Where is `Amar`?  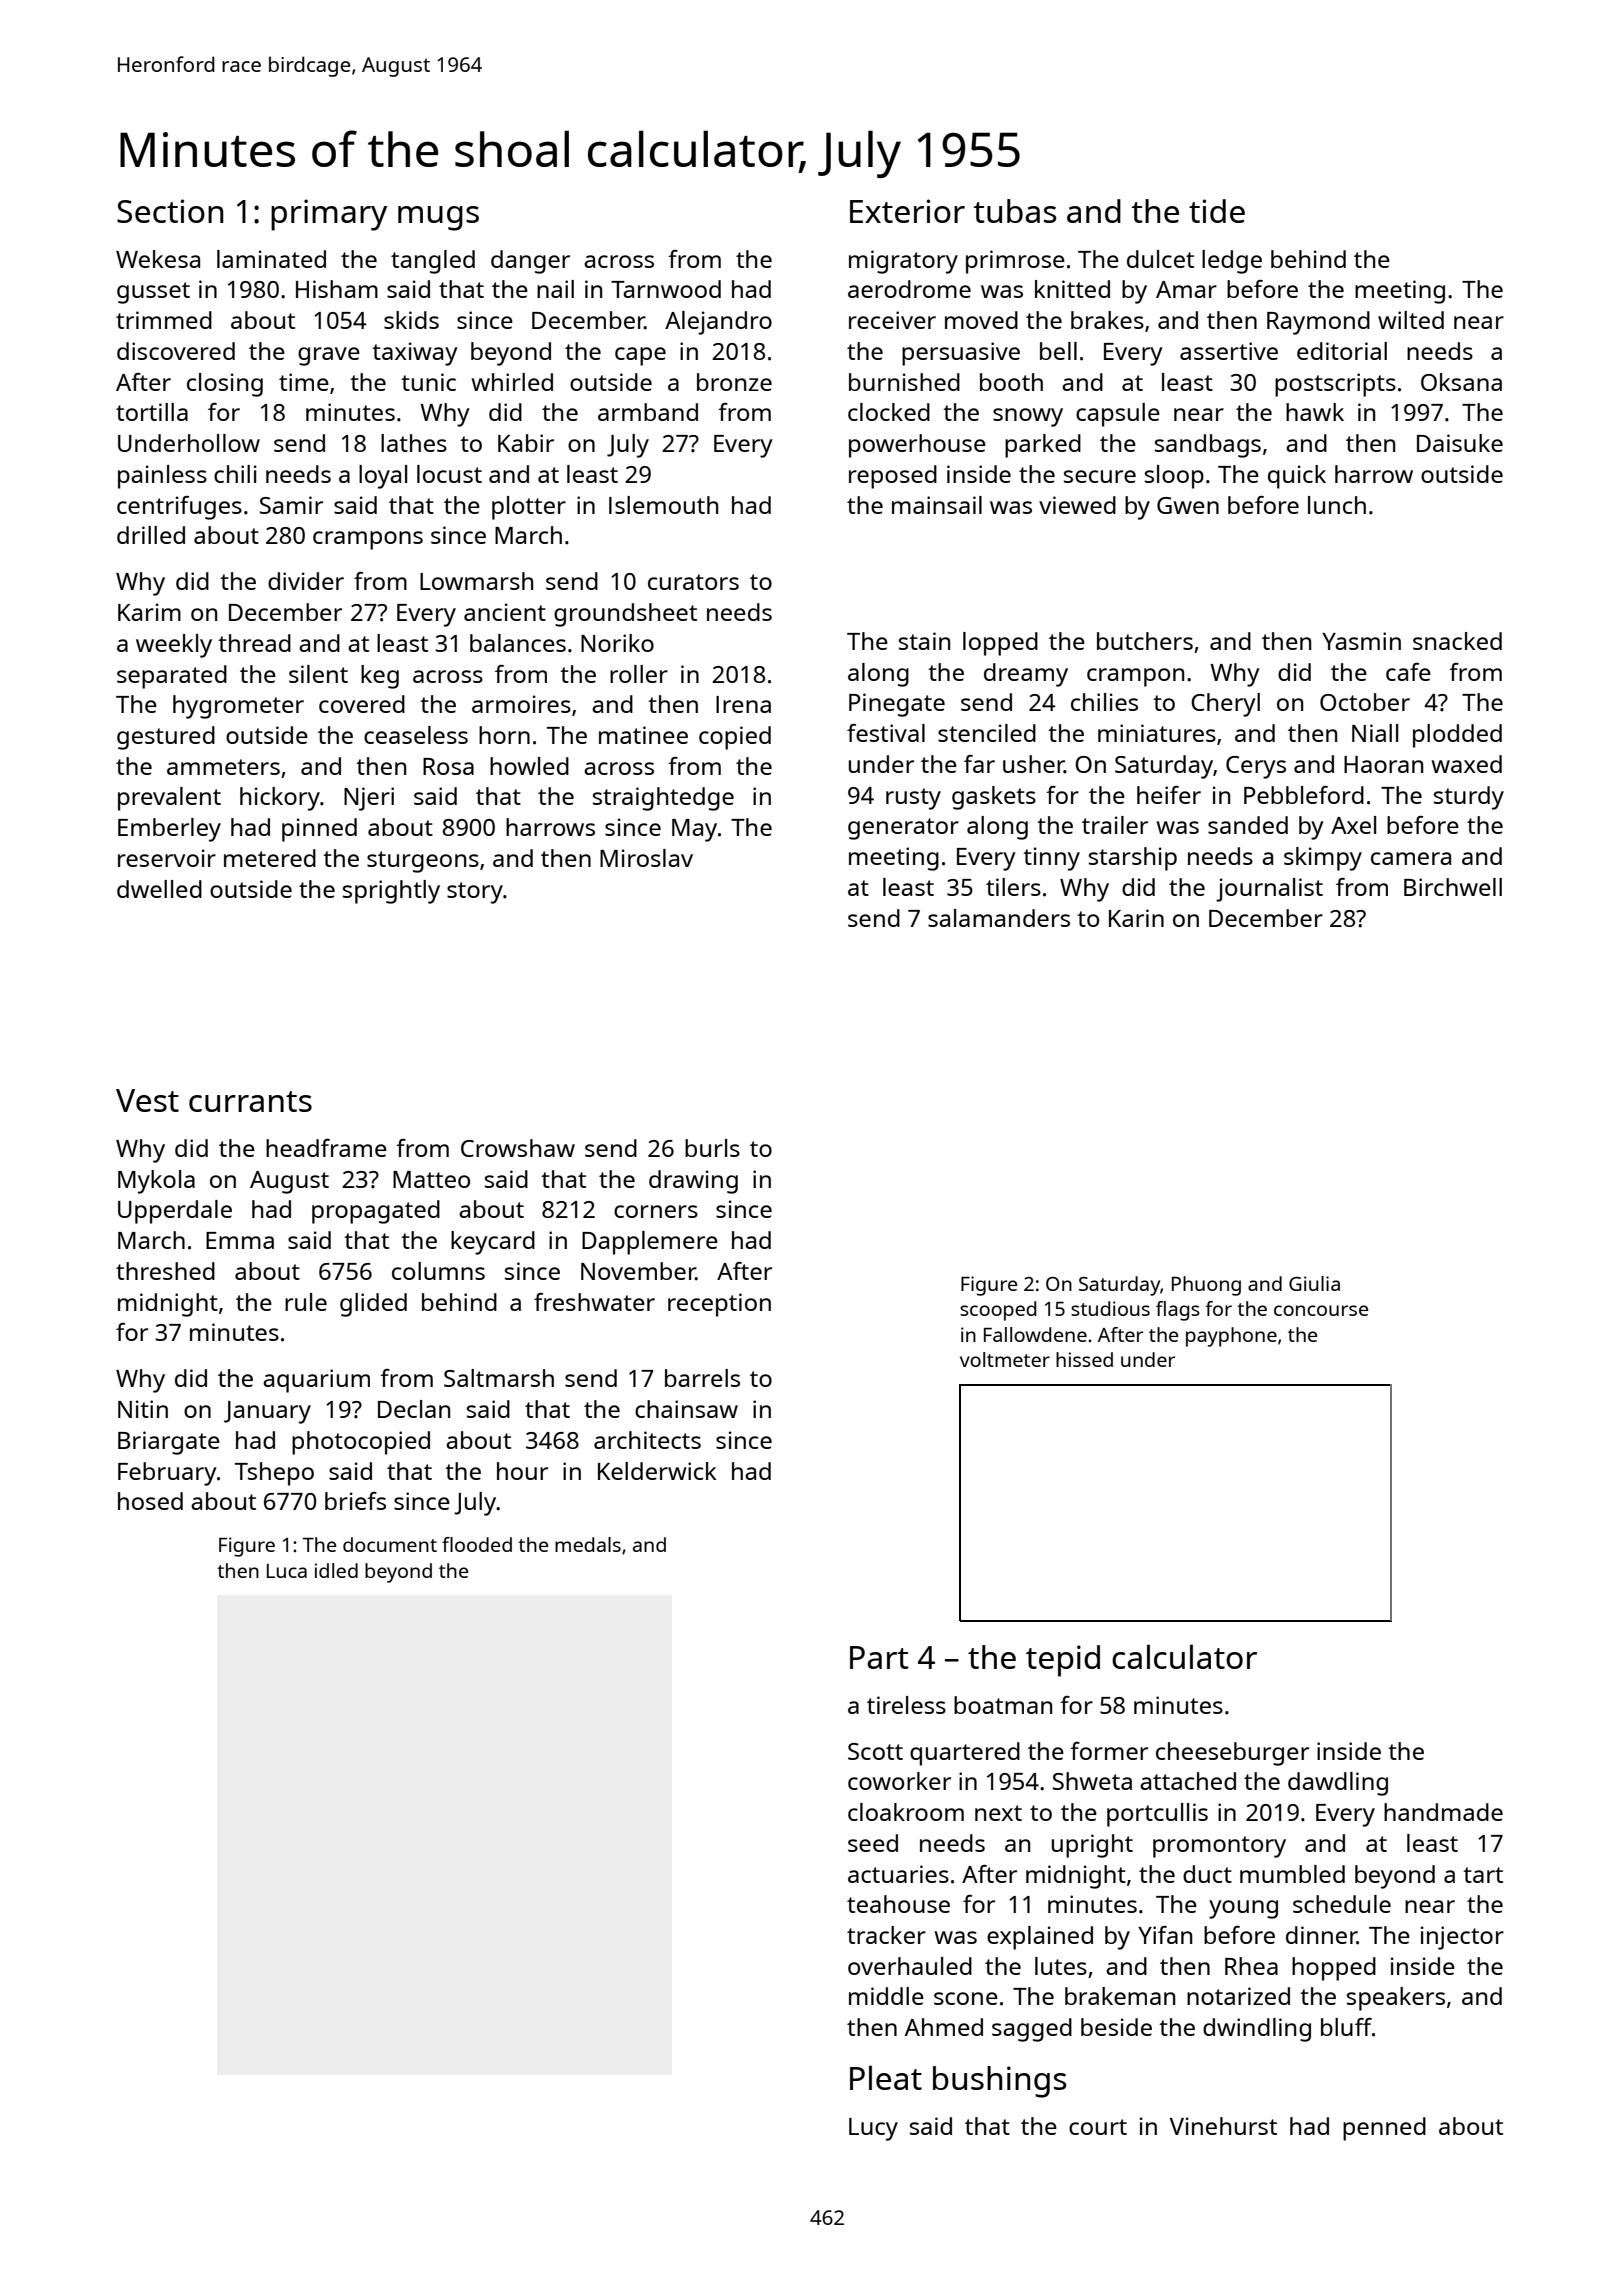
Amar is located at coordinates (1186, 289).
